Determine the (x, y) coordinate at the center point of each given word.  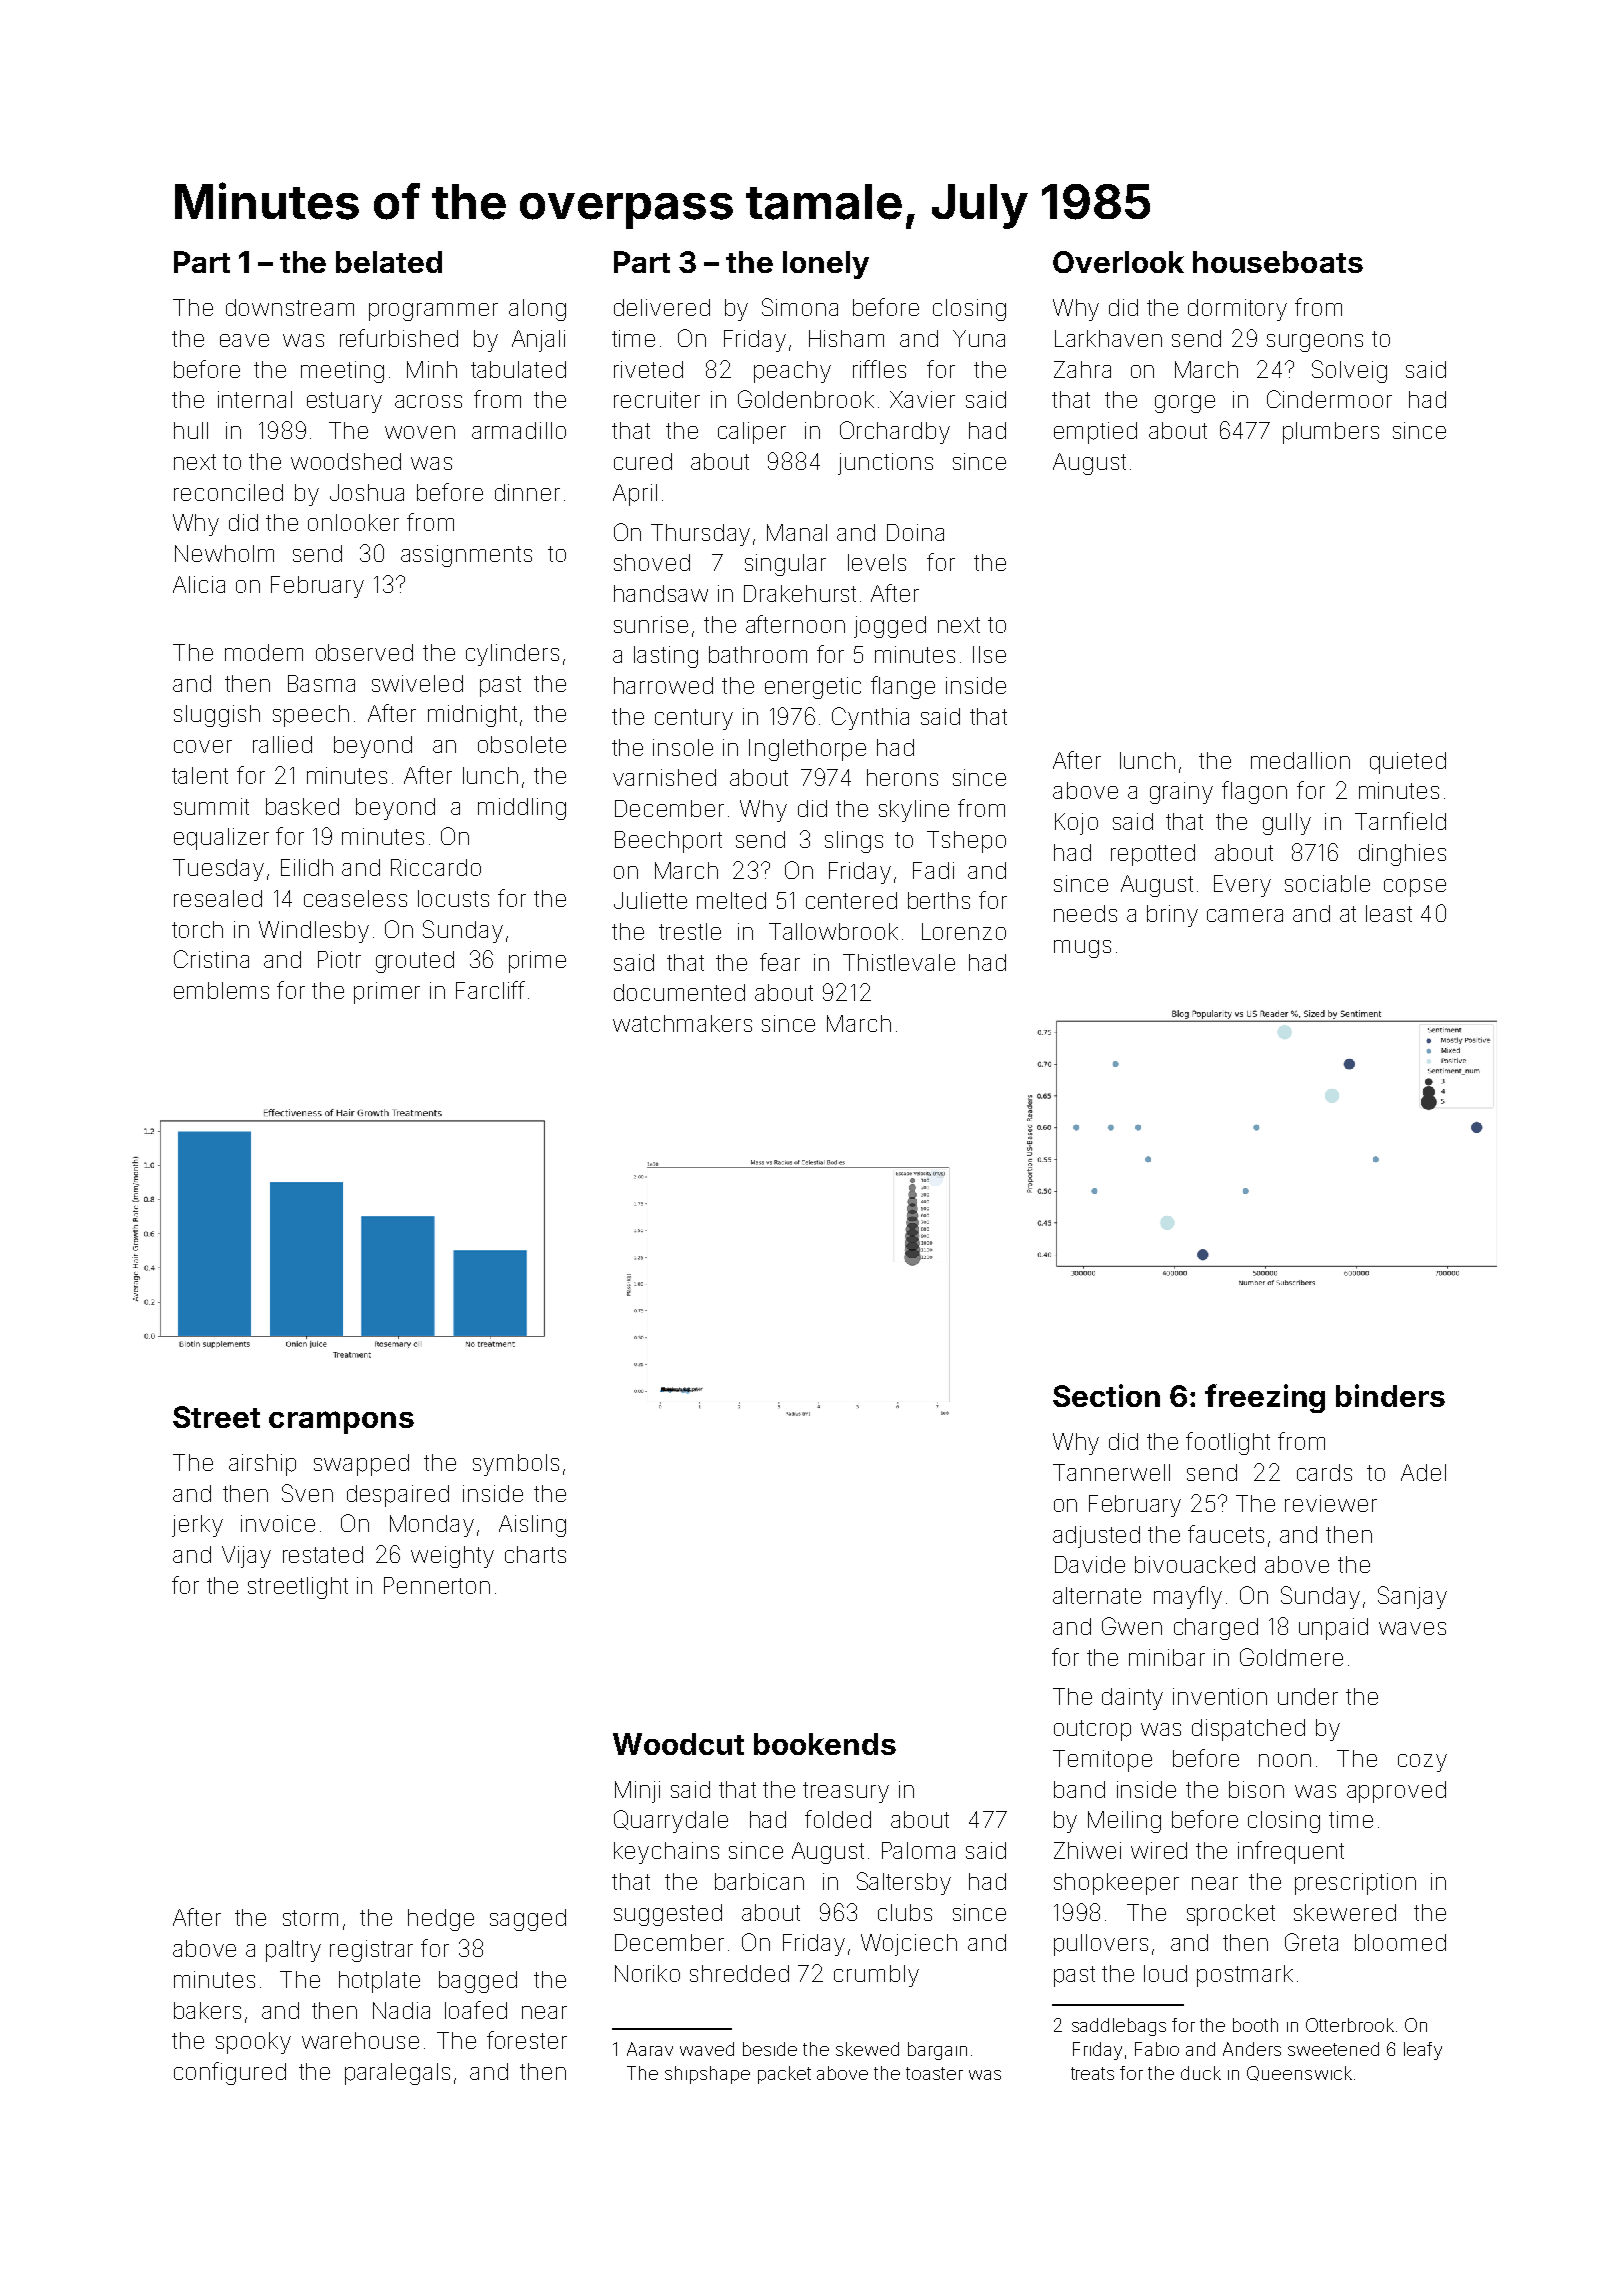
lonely (826, 265)
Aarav (650, 2049)
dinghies (1402, 855)
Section (1106, 1395)
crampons (341, 1422)
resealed (218, 898)
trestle (690, 931)
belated (389, 262)
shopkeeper (1116, 1884)
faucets (1226, 1534)
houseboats (1278, 262)
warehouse (360, 2040)
